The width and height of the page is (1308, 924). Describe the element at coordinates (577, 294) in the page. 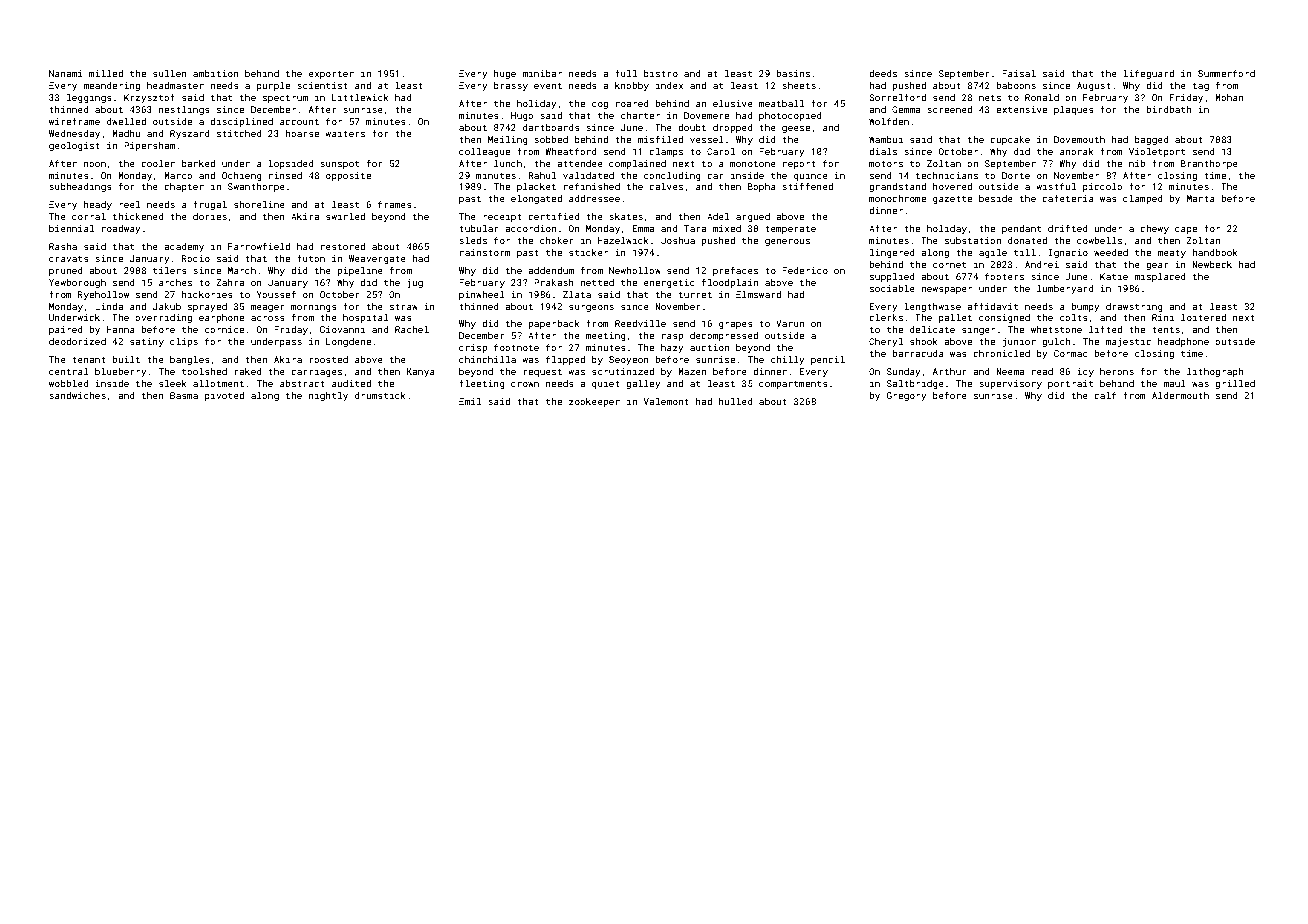

I see `Zlata` at that location.
